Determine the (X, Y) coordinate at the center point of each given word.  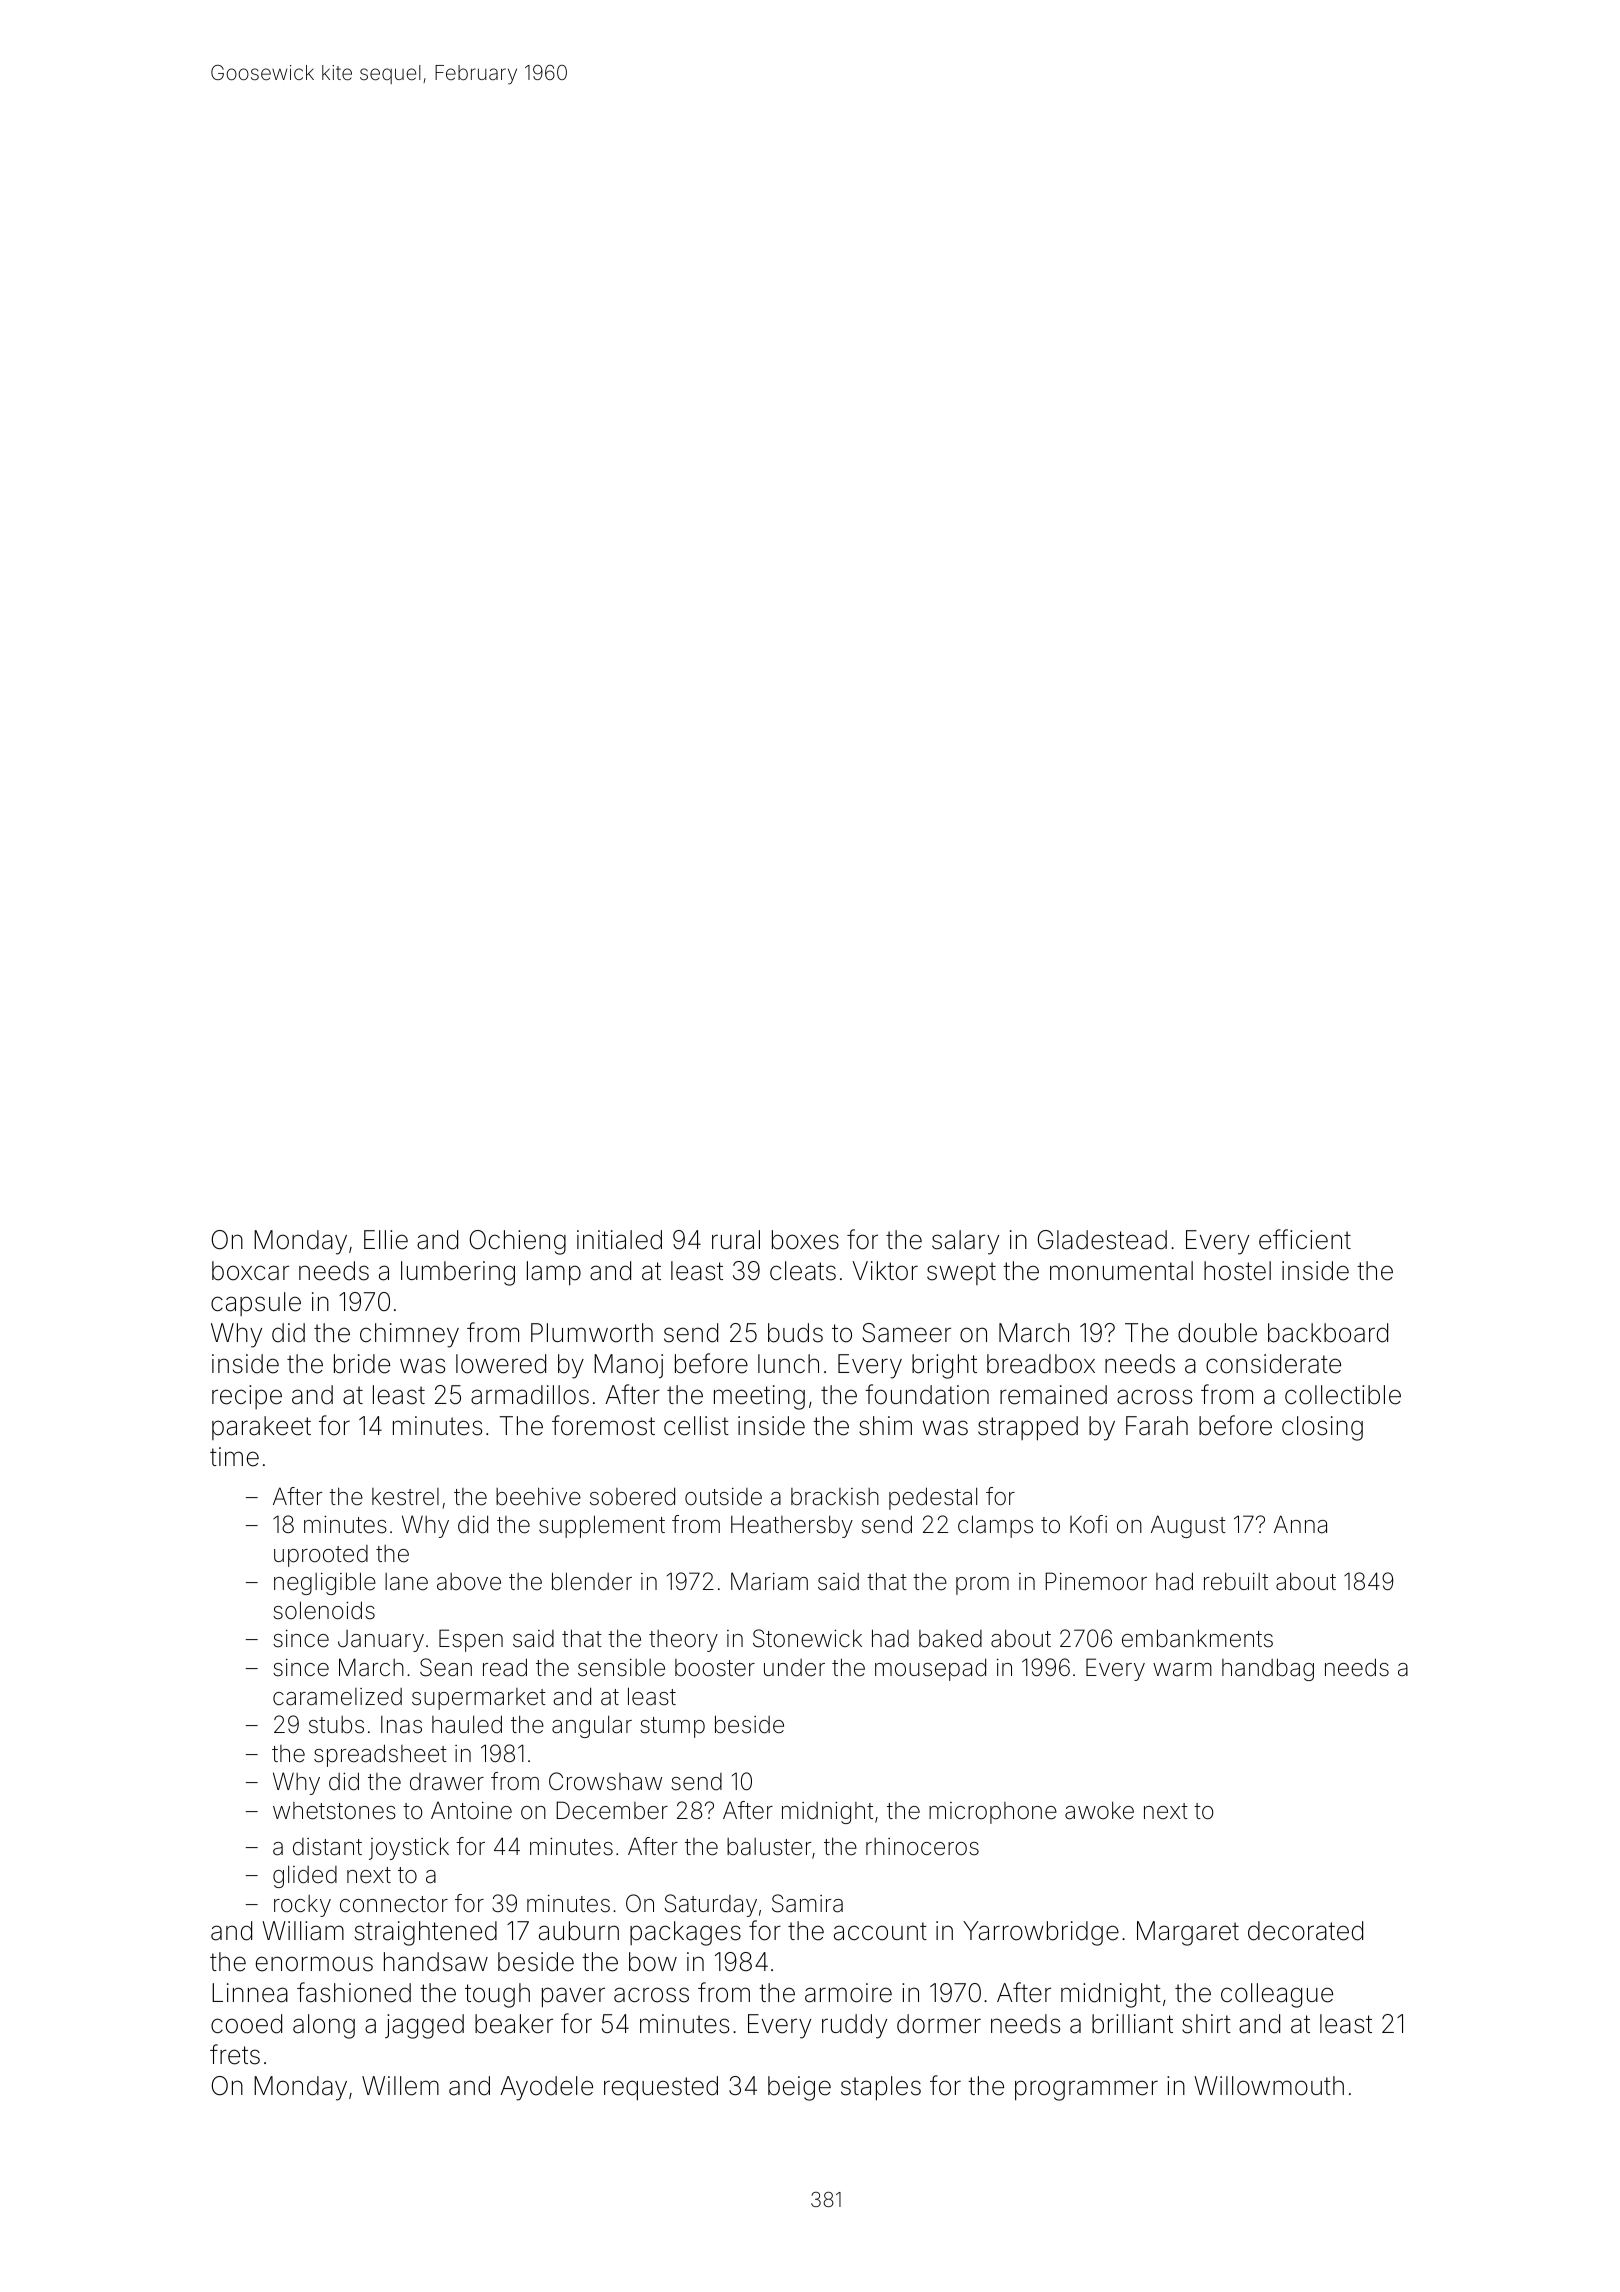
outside (723, 1497)
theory (683, 1641)
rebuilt (1236, 1581)
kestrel (405, 1497)
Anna (1300, 1524)
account (880, 1931)
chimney (409, 1335)
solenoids (324, 1610)
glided (305, 1876)
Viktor (885, 1271)
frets (235, 2054)
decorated (1305, 1931)
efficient (1305, 1239)
